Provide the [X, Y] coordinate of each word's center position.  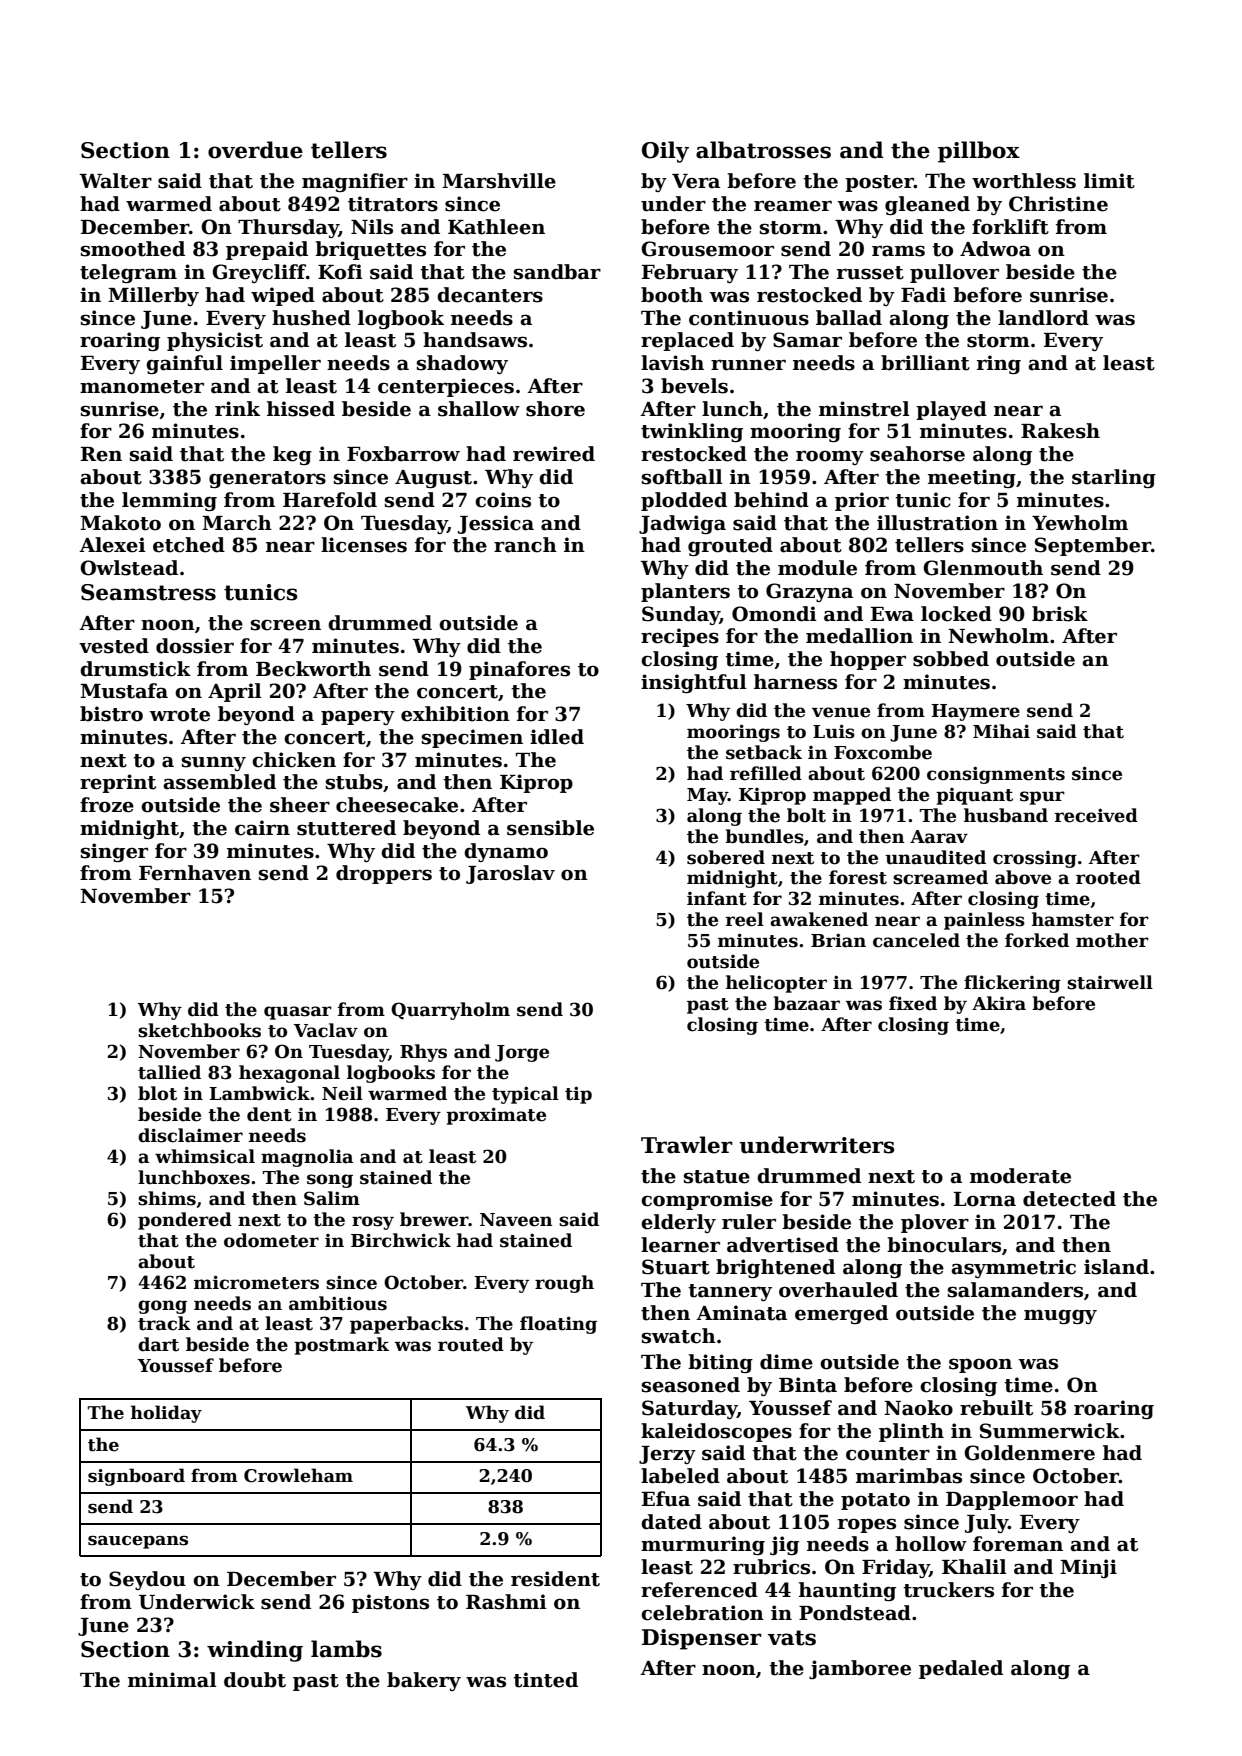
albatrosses [763, 150]
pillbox [979, 152]
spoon [980, 1365]
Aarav [939, 837]
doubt [255, 1680]
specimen [472, 738]
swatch [679, 1336]
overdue [255, 150]
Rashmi [506, 1602]
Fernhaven [195, 873]
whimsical [205, 1156]
